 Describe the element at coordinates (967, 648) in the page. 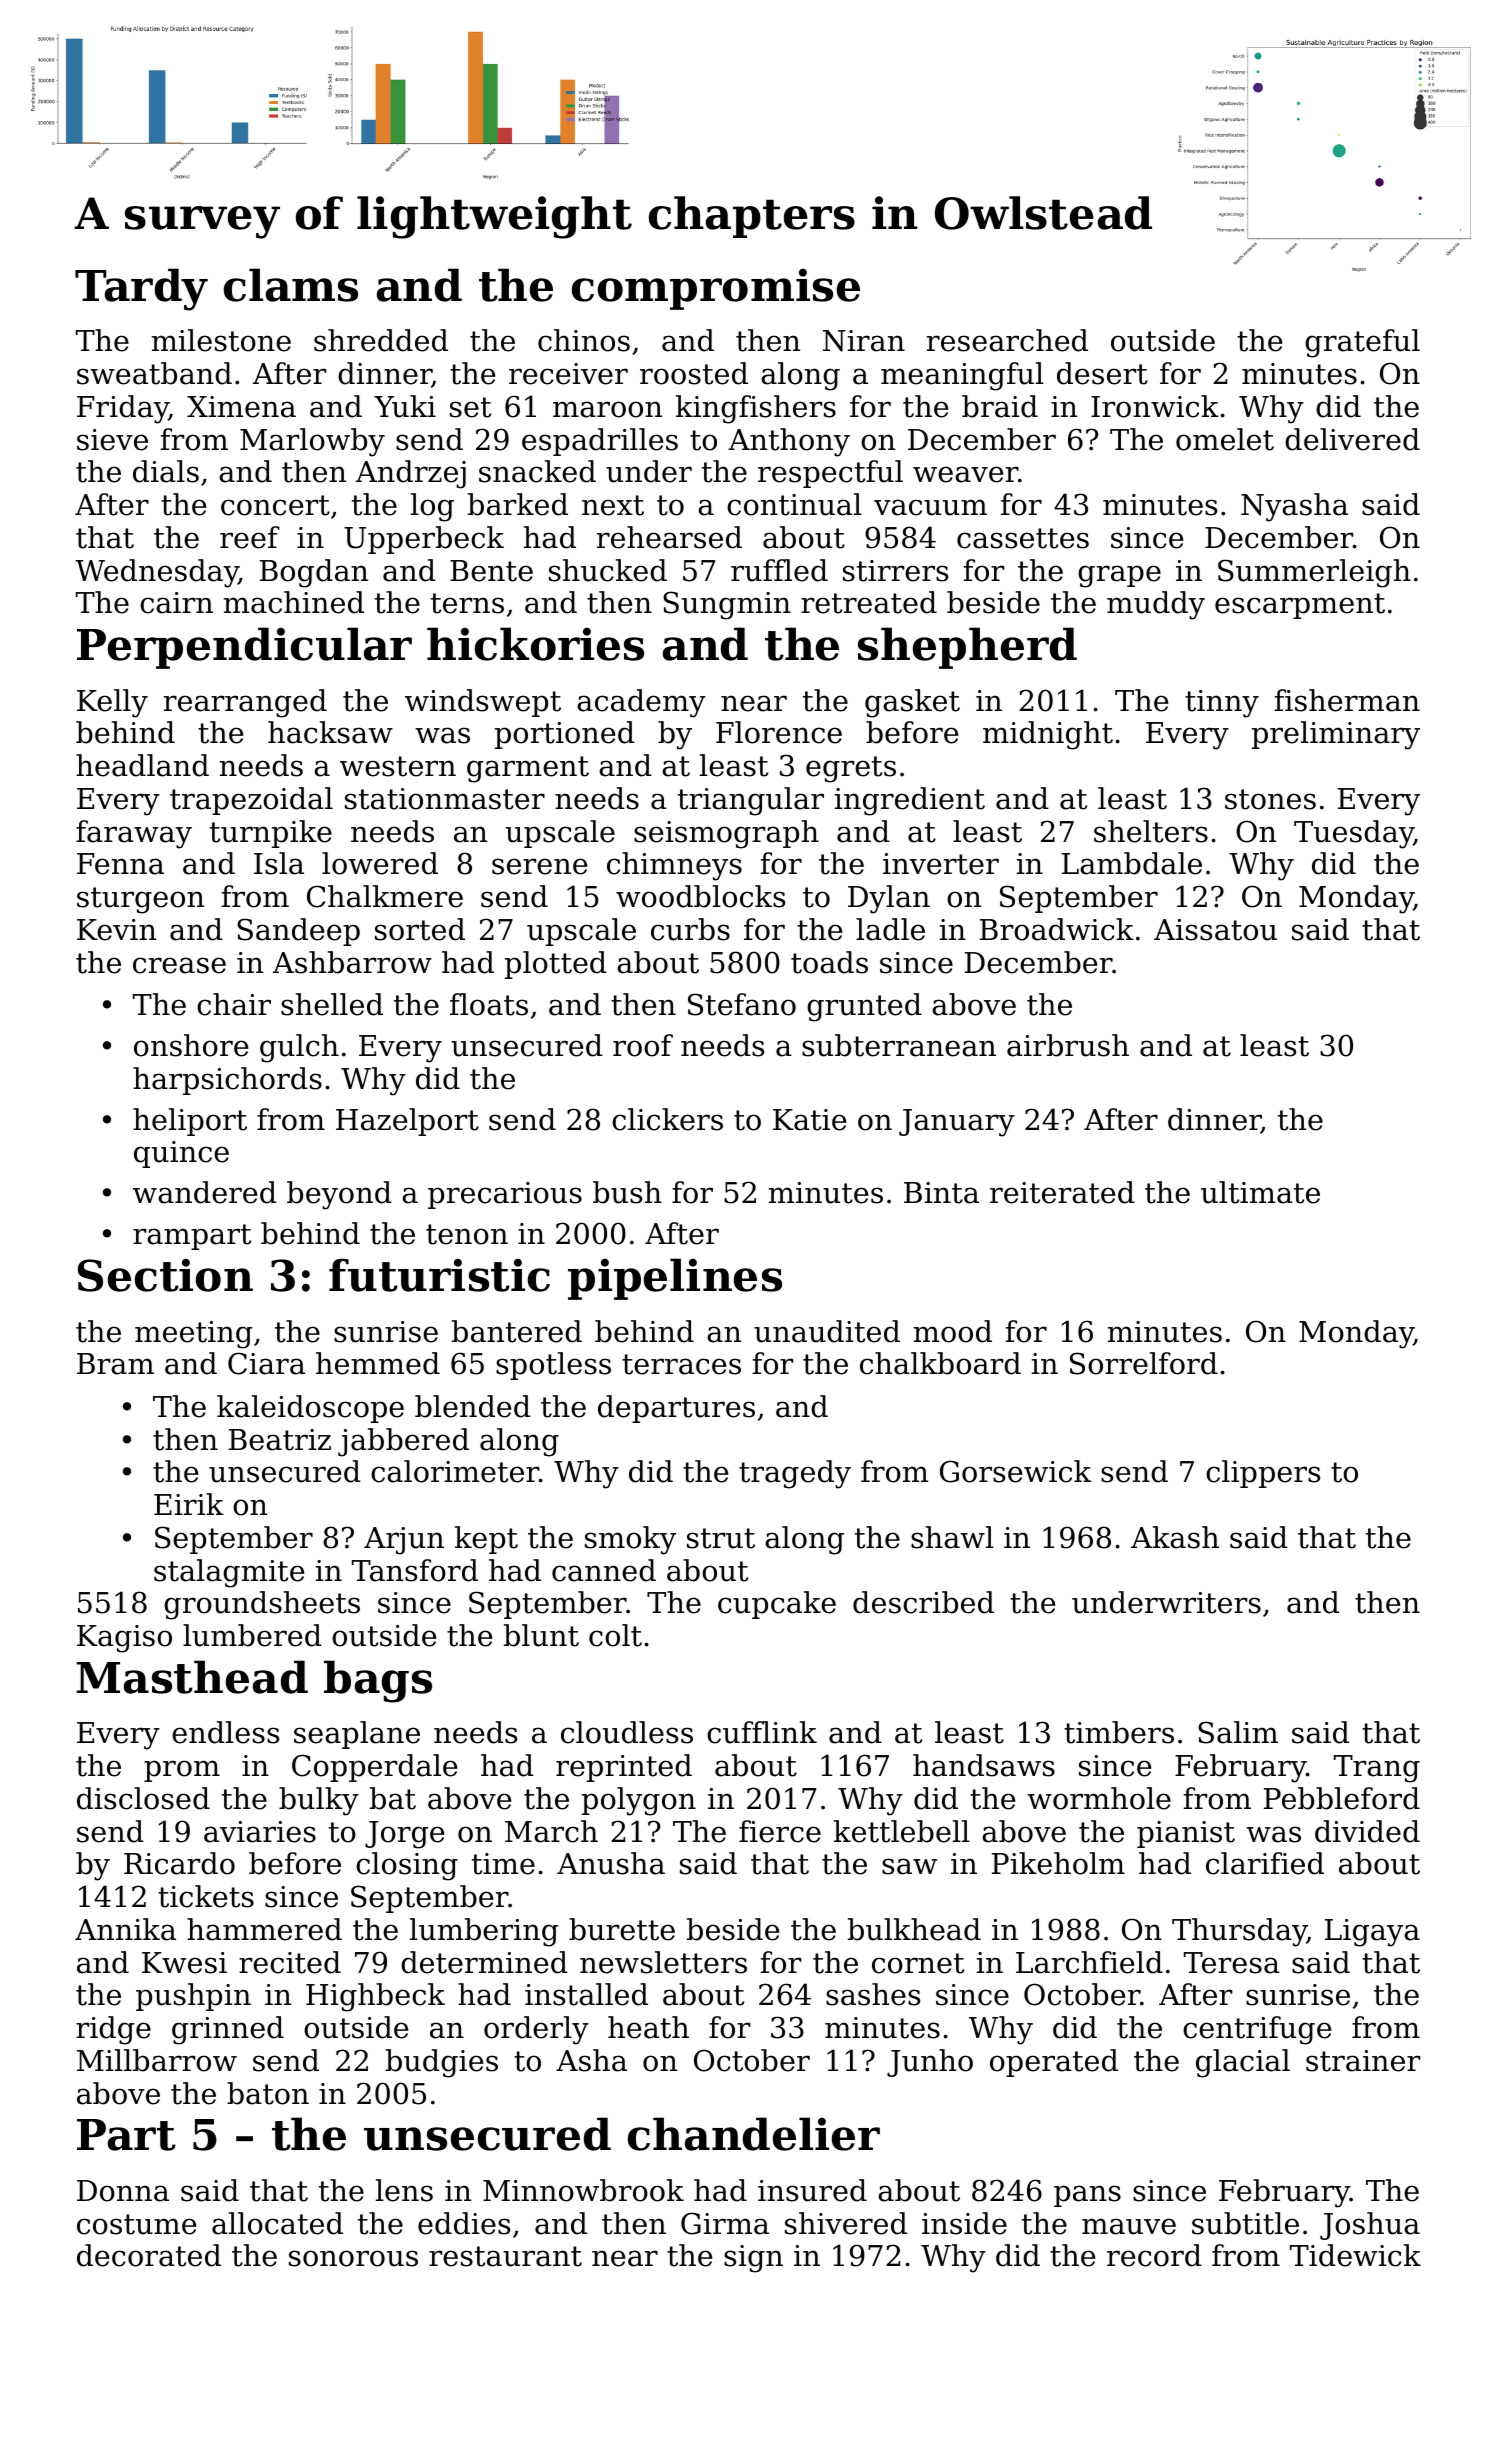

I see `shepherd` at that location.
